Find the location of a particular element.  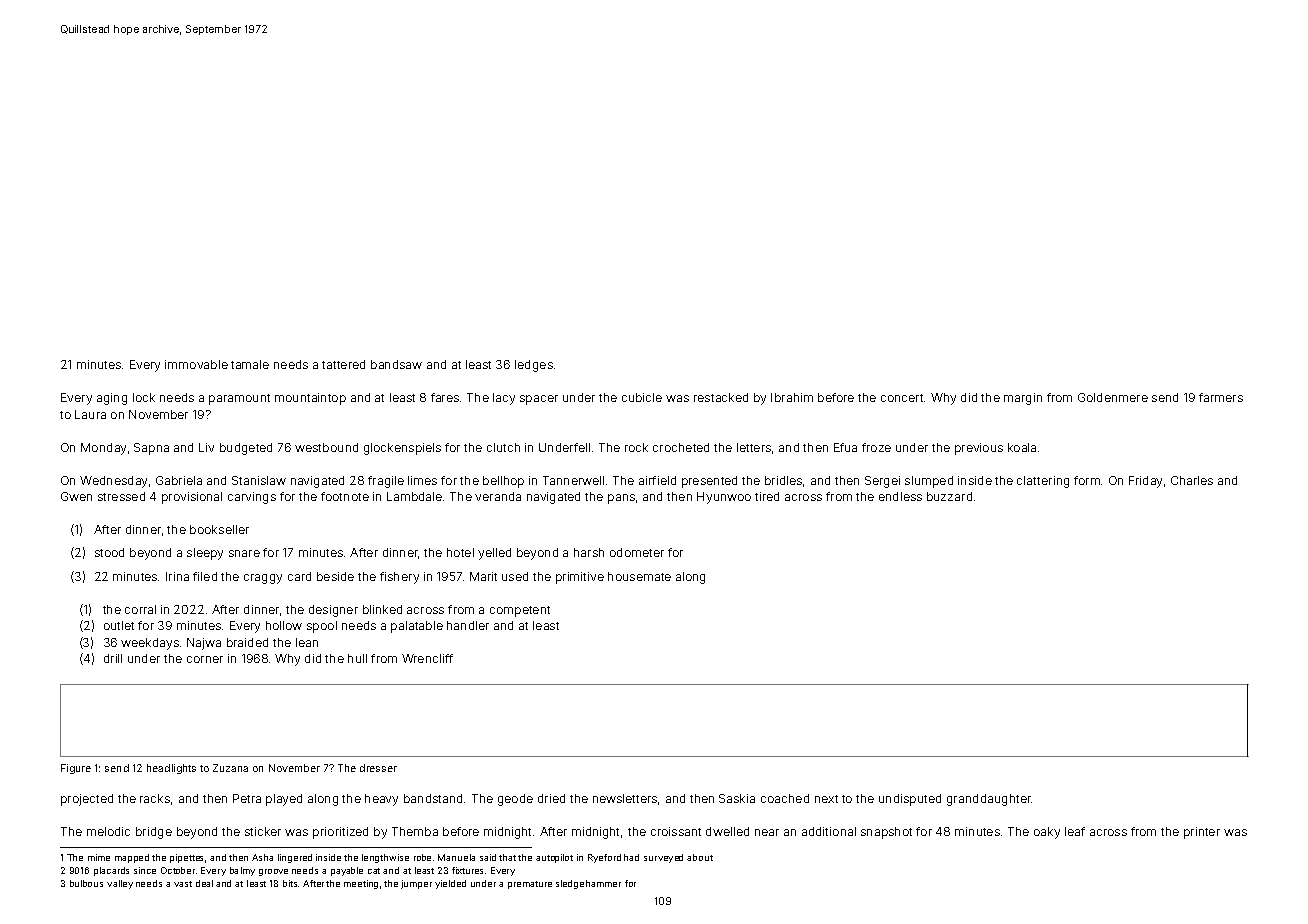

Charles is located at coordinates (1192, 480).
